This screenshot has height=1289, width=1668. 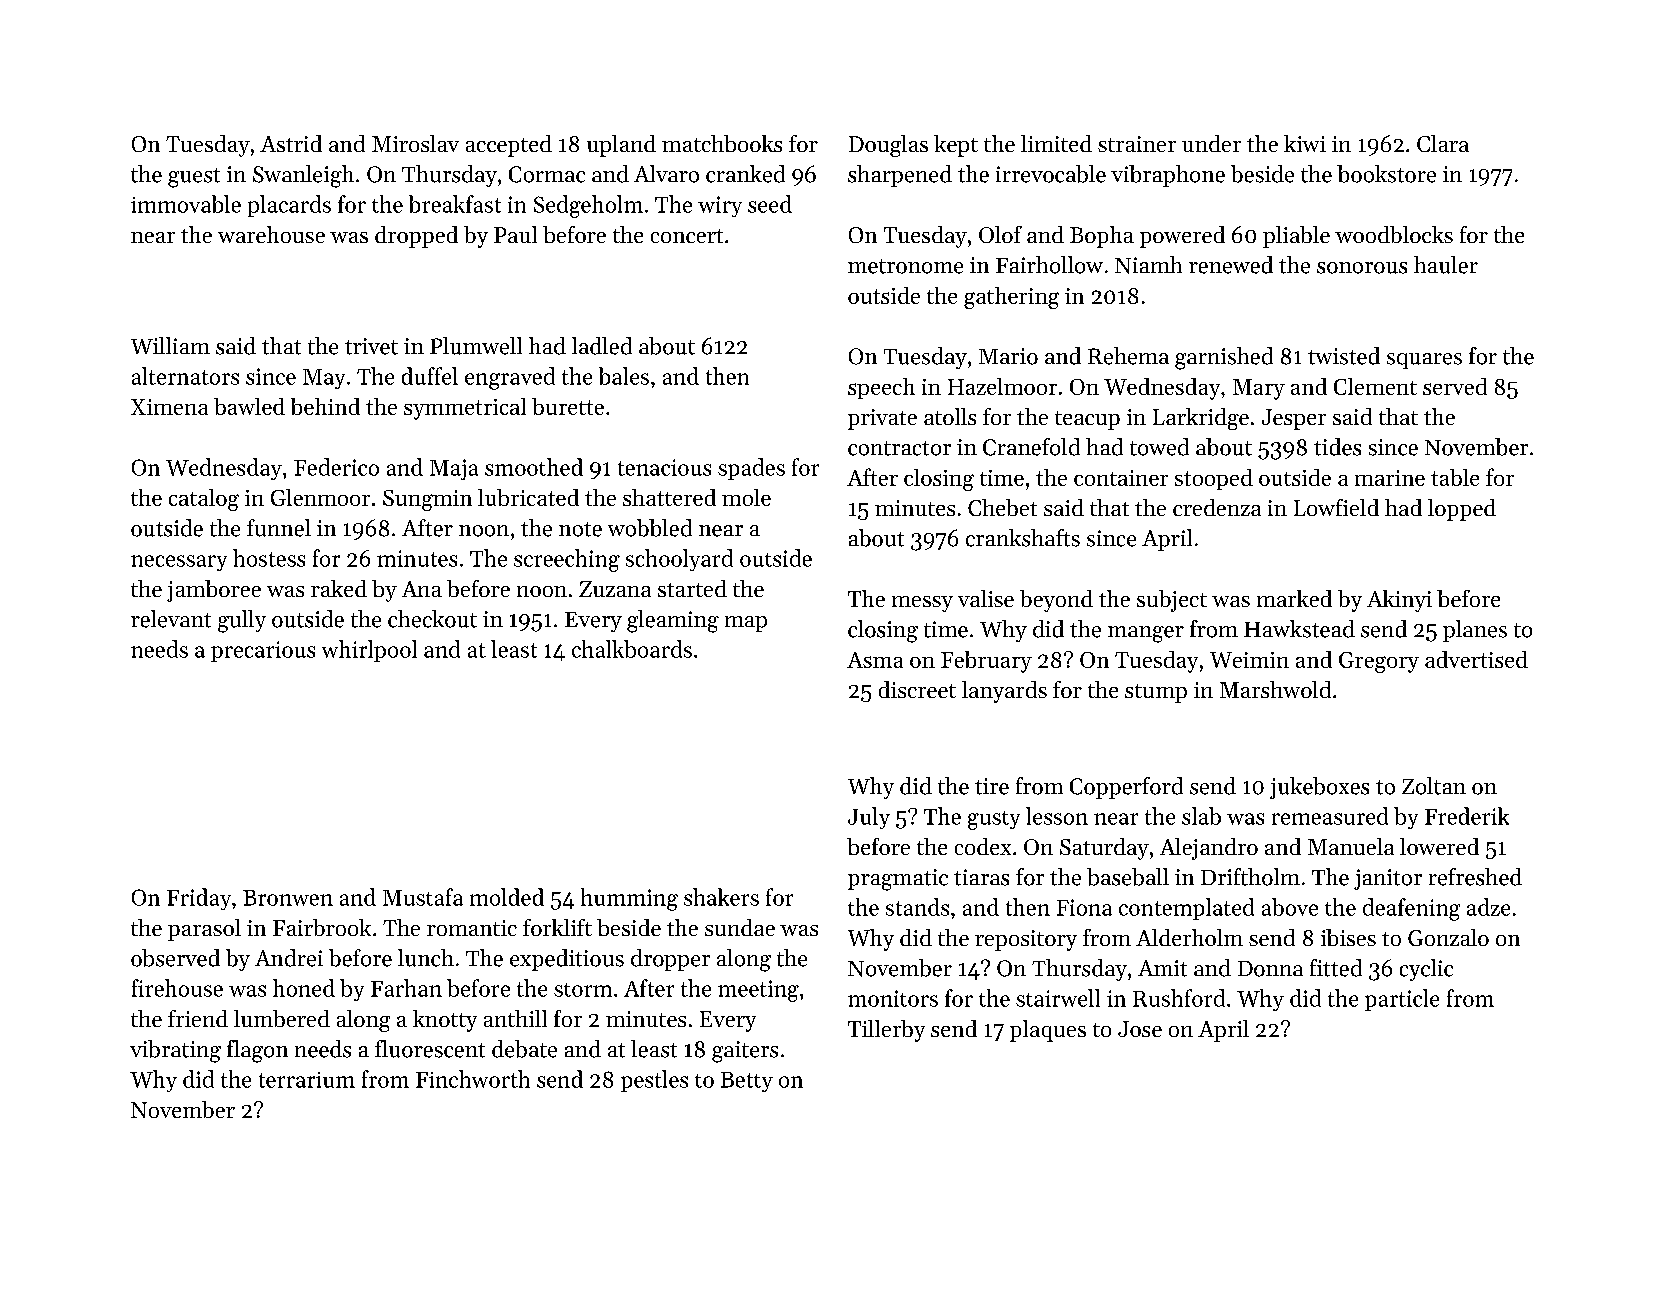 I want to click on monitors, so click(x=893, y=998).
